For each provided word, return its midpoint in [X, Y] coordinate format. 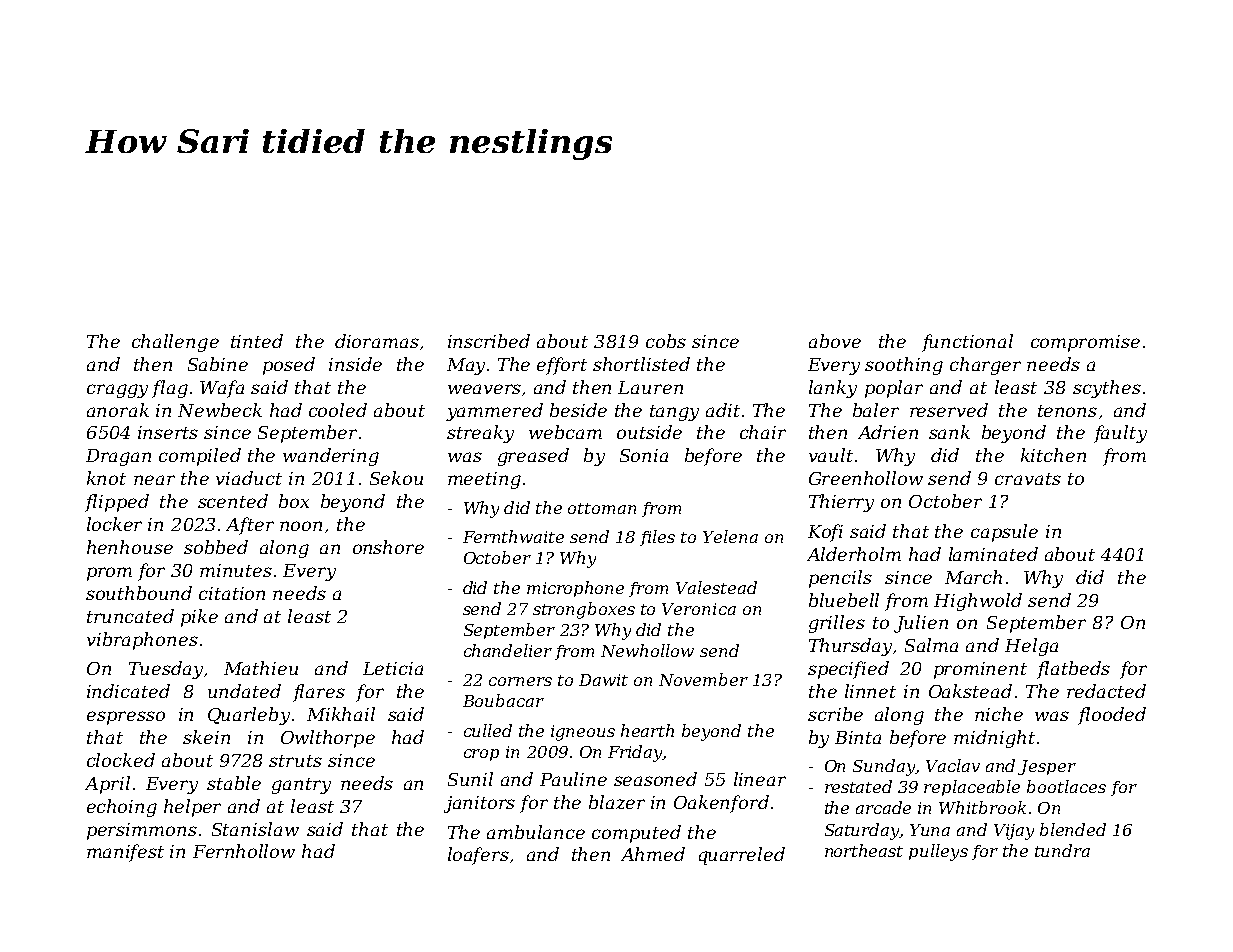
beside [578, 410]
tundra [1062, 850]
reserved [949, 410]
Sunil [470, 779]
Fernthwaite [513, 536]
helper [192, 808]
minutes [236, 570]
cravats [1028, 479]
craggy [117, 391]
